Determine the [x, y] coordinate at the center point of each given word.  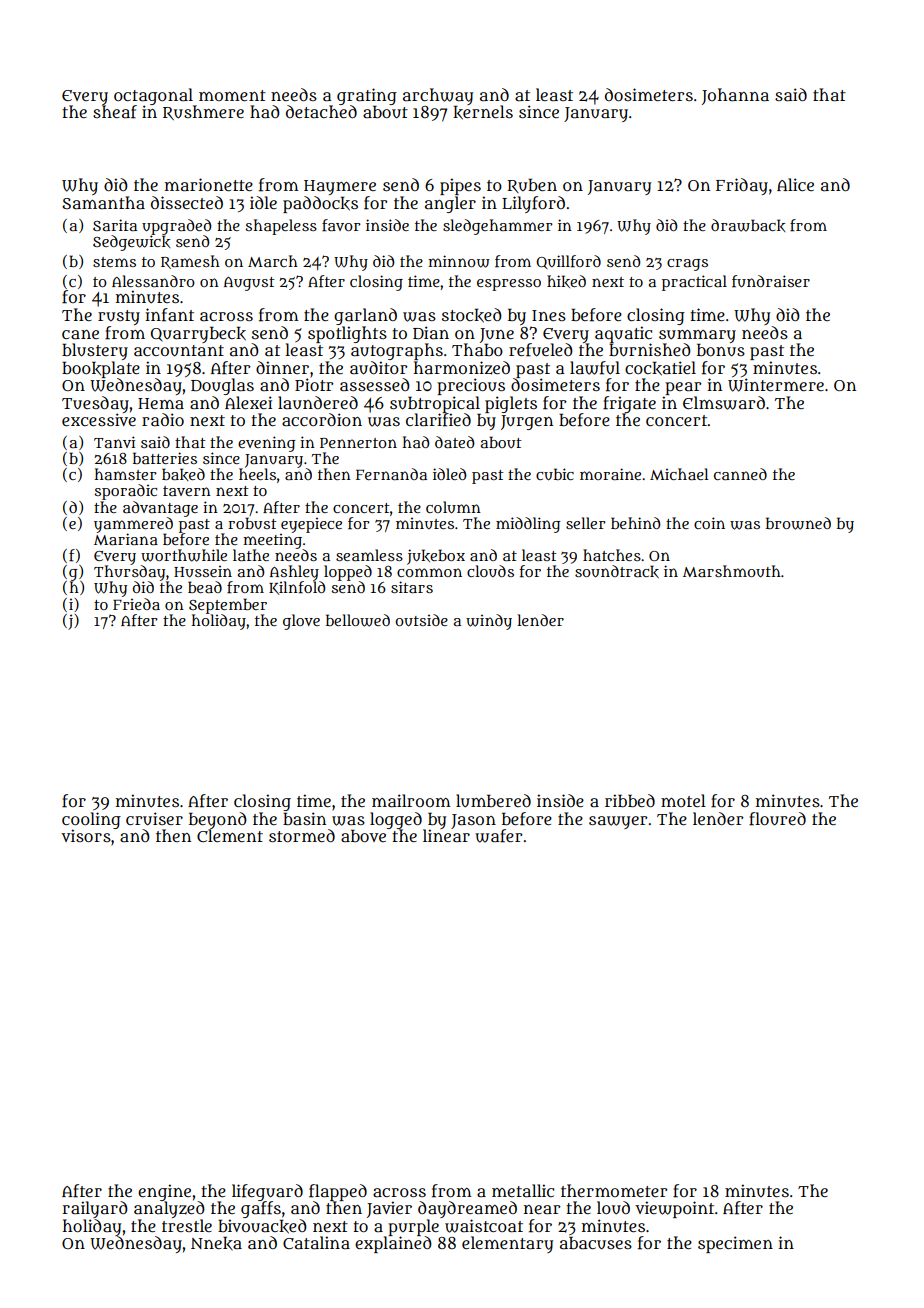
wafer [499, 836]
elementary [507, 1244]
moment [232, 95]
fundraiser [771, 281]
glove [301, 622]
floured [777, 819]
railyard [95, 1209]
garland [365, 316]
